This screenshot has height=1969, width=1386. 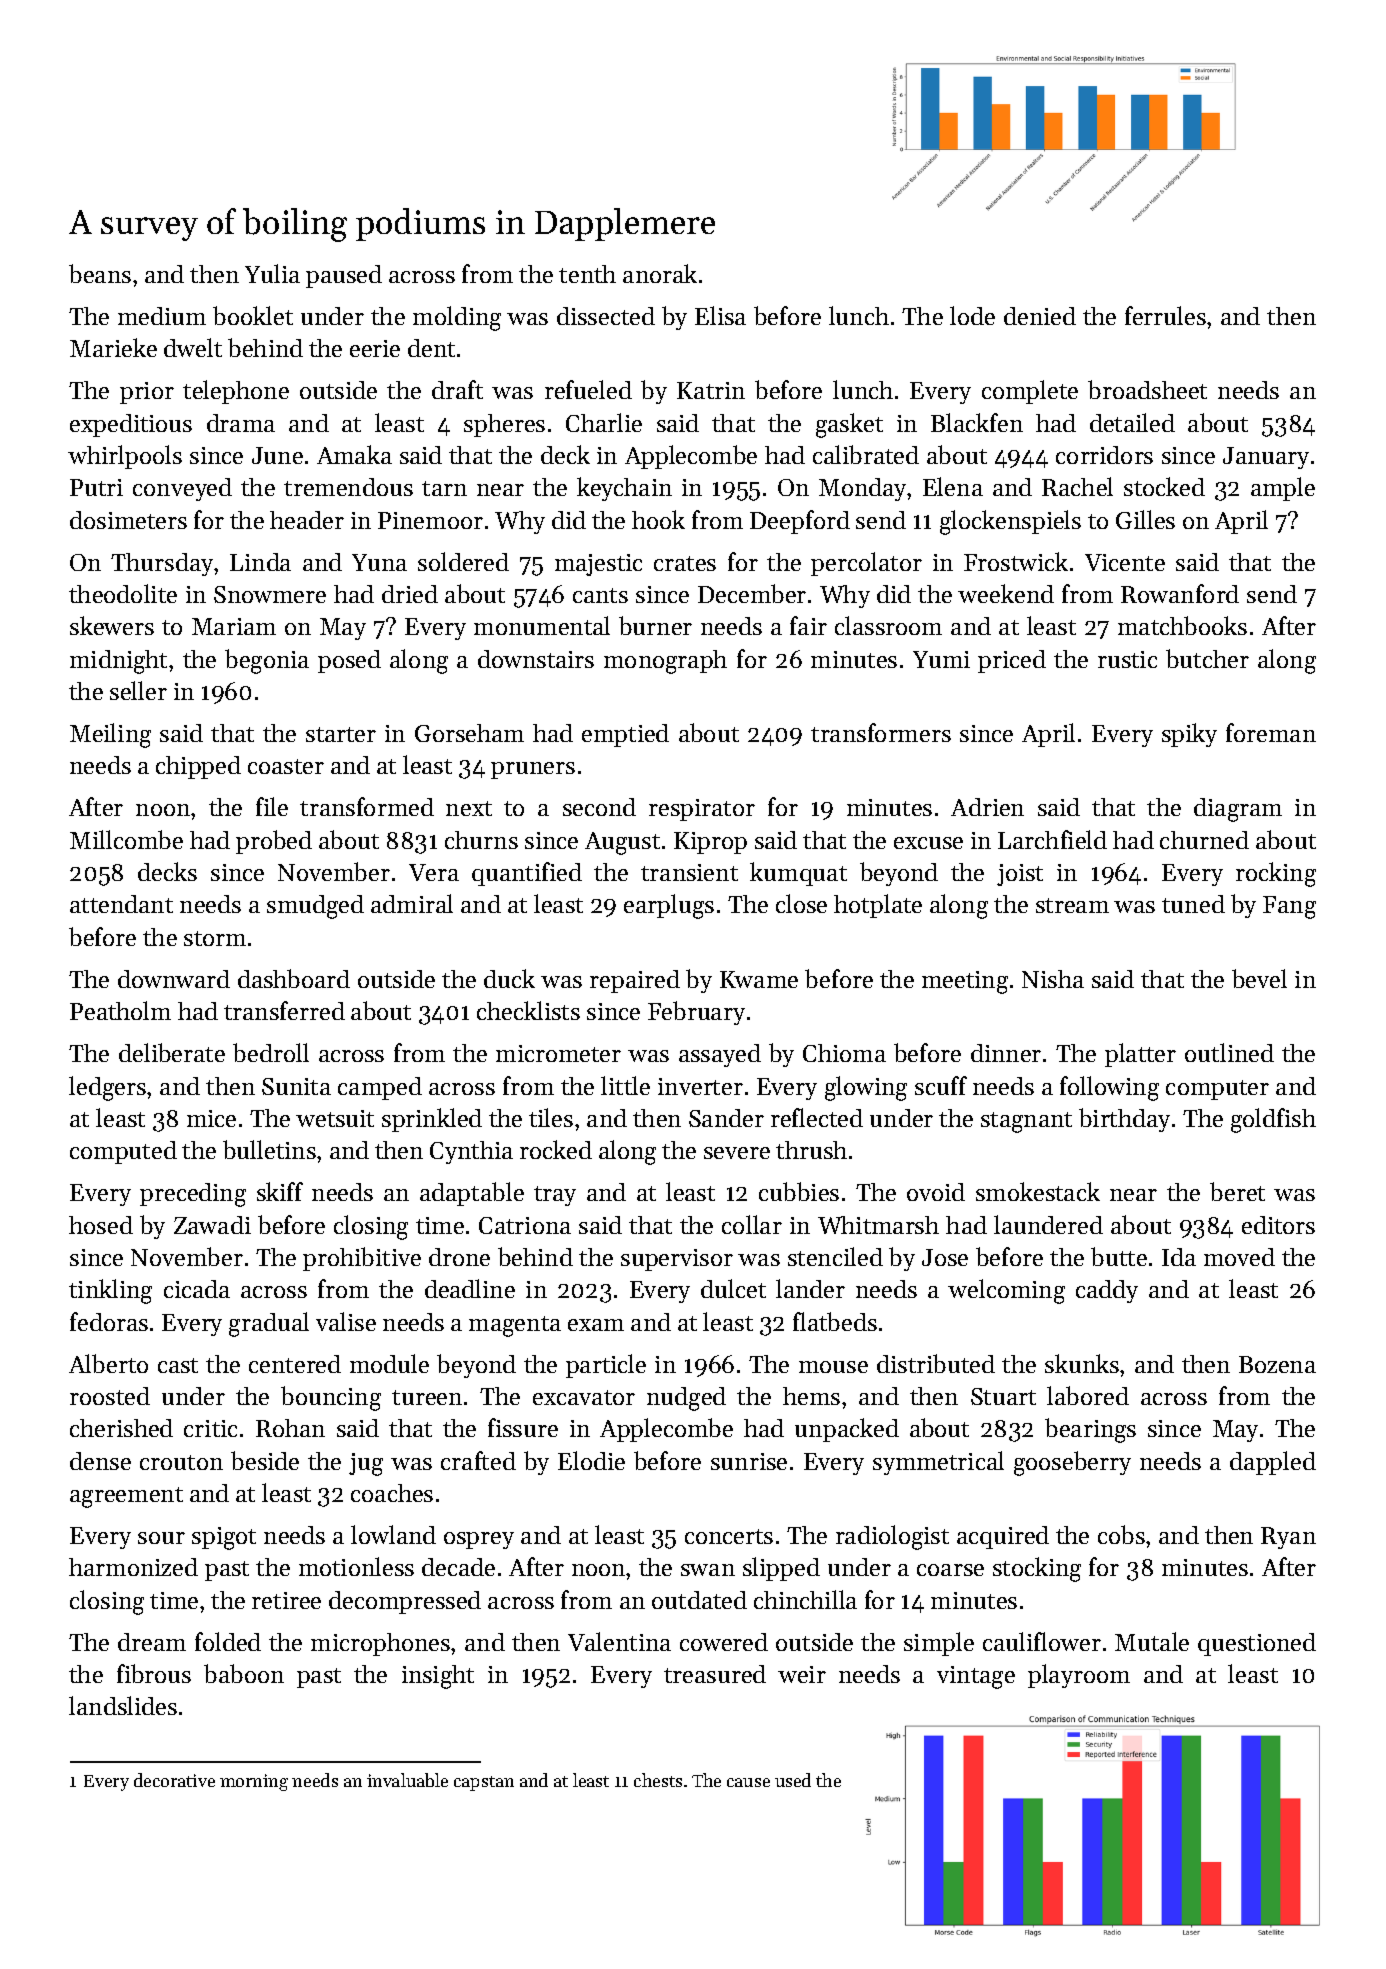 What do you see at coordinates (100, 273) in the screenshot?
I see `beans` at bounding box center [100, 273].
